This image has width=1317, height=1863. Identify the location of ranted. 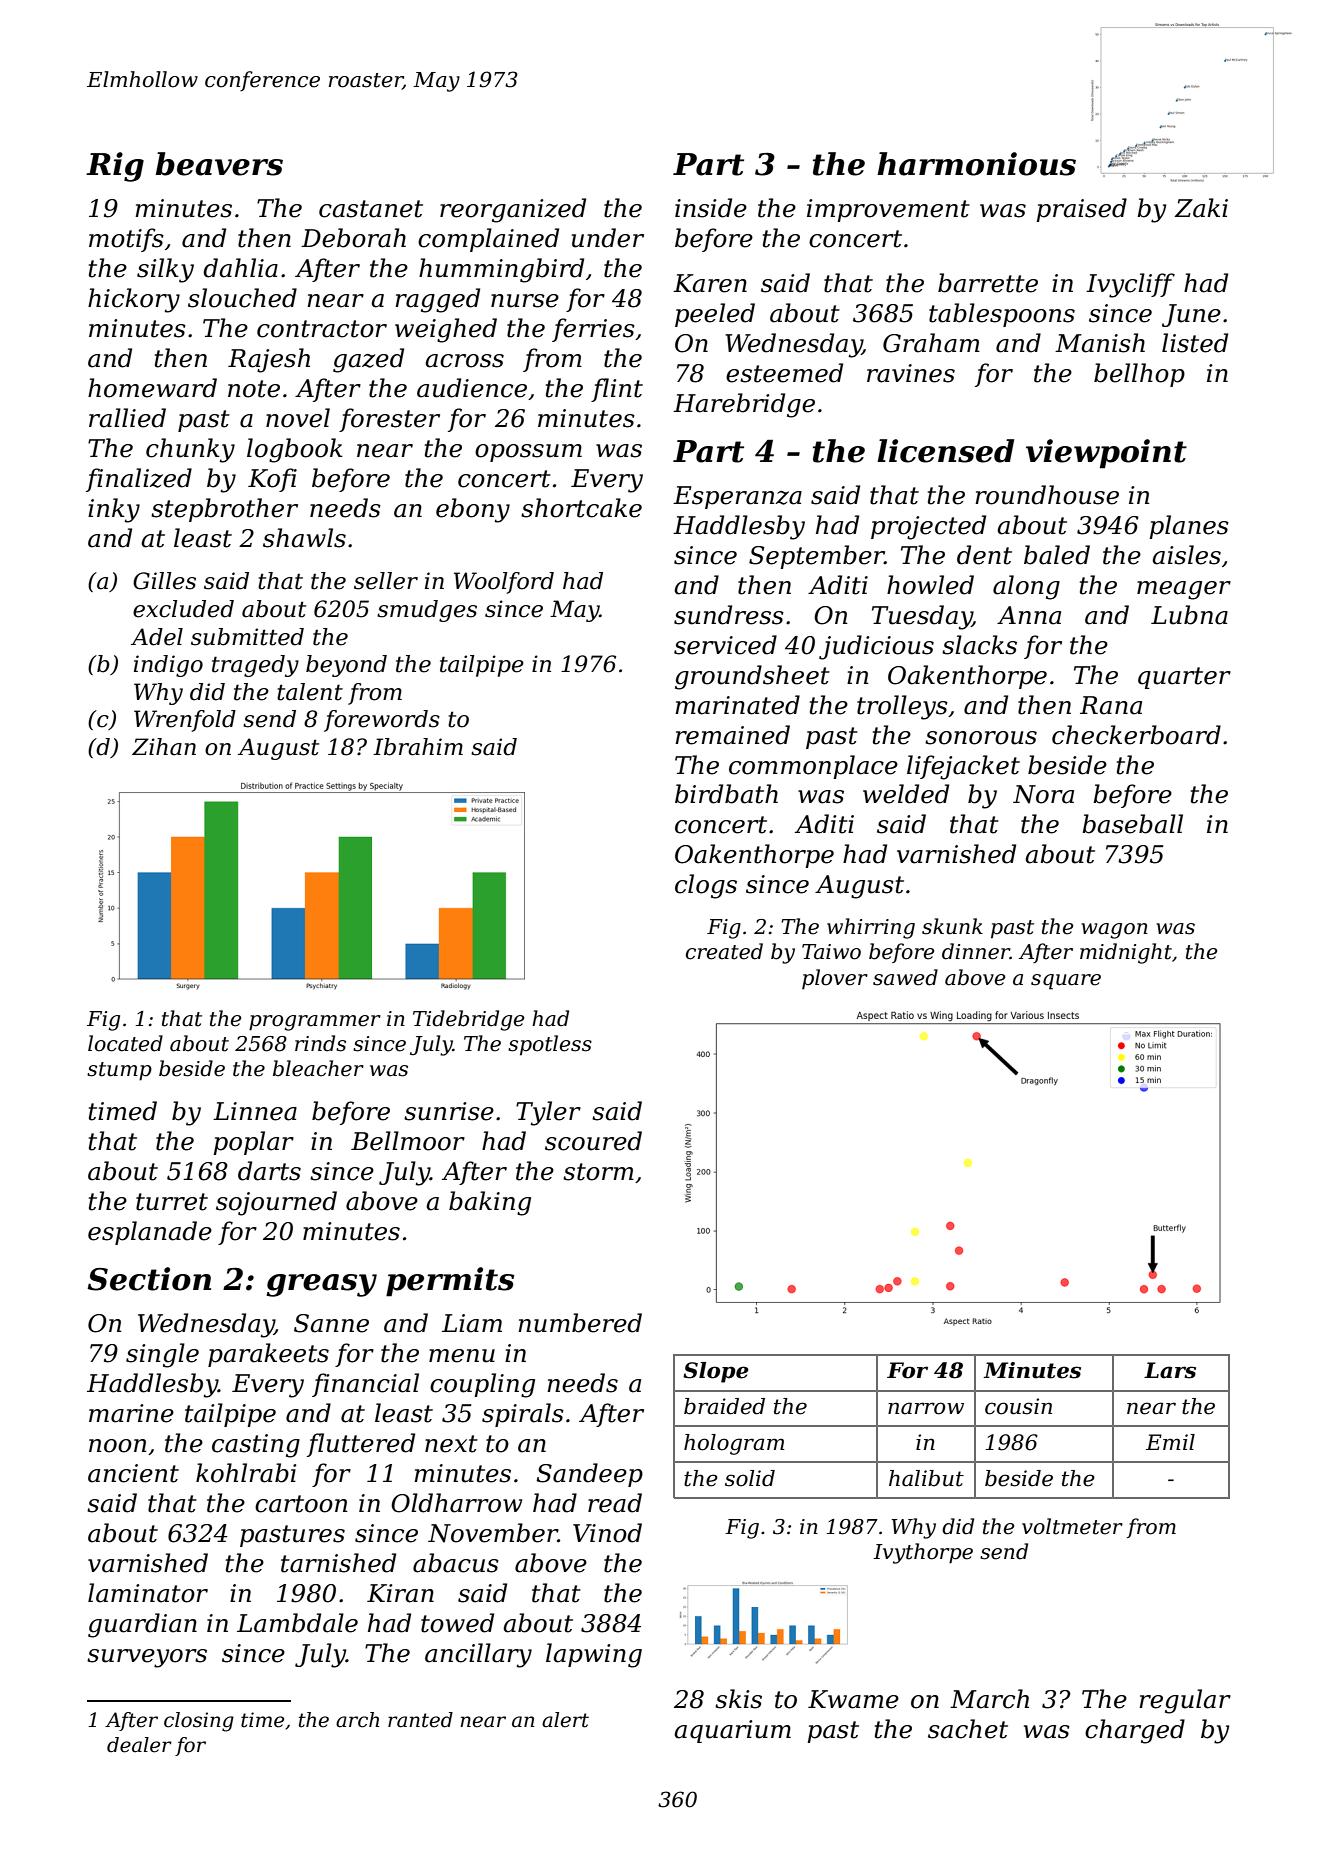
(420, 1720).
